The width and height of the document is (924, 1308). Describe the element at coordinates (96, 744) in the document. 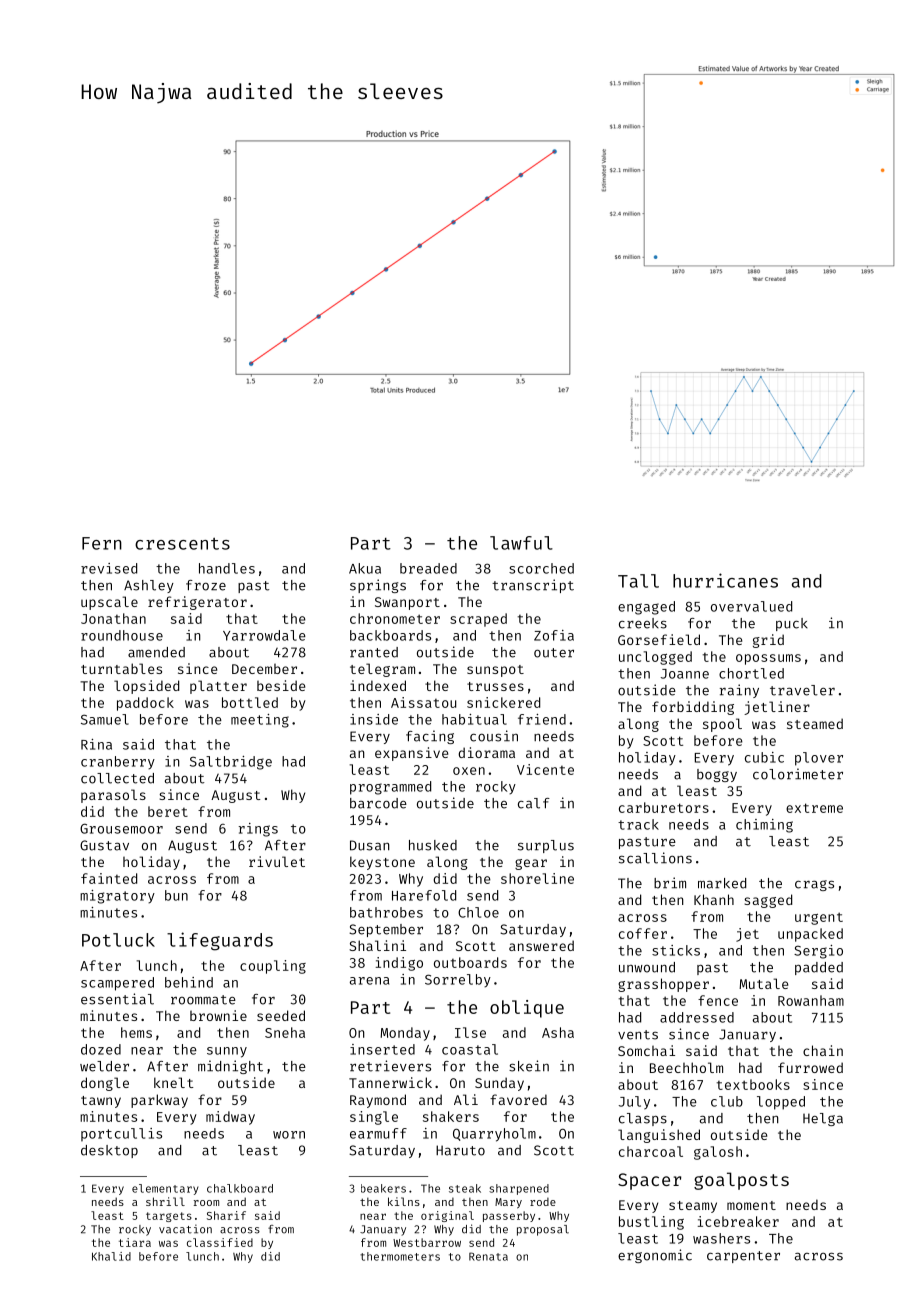

I see `Rina` at that location.
